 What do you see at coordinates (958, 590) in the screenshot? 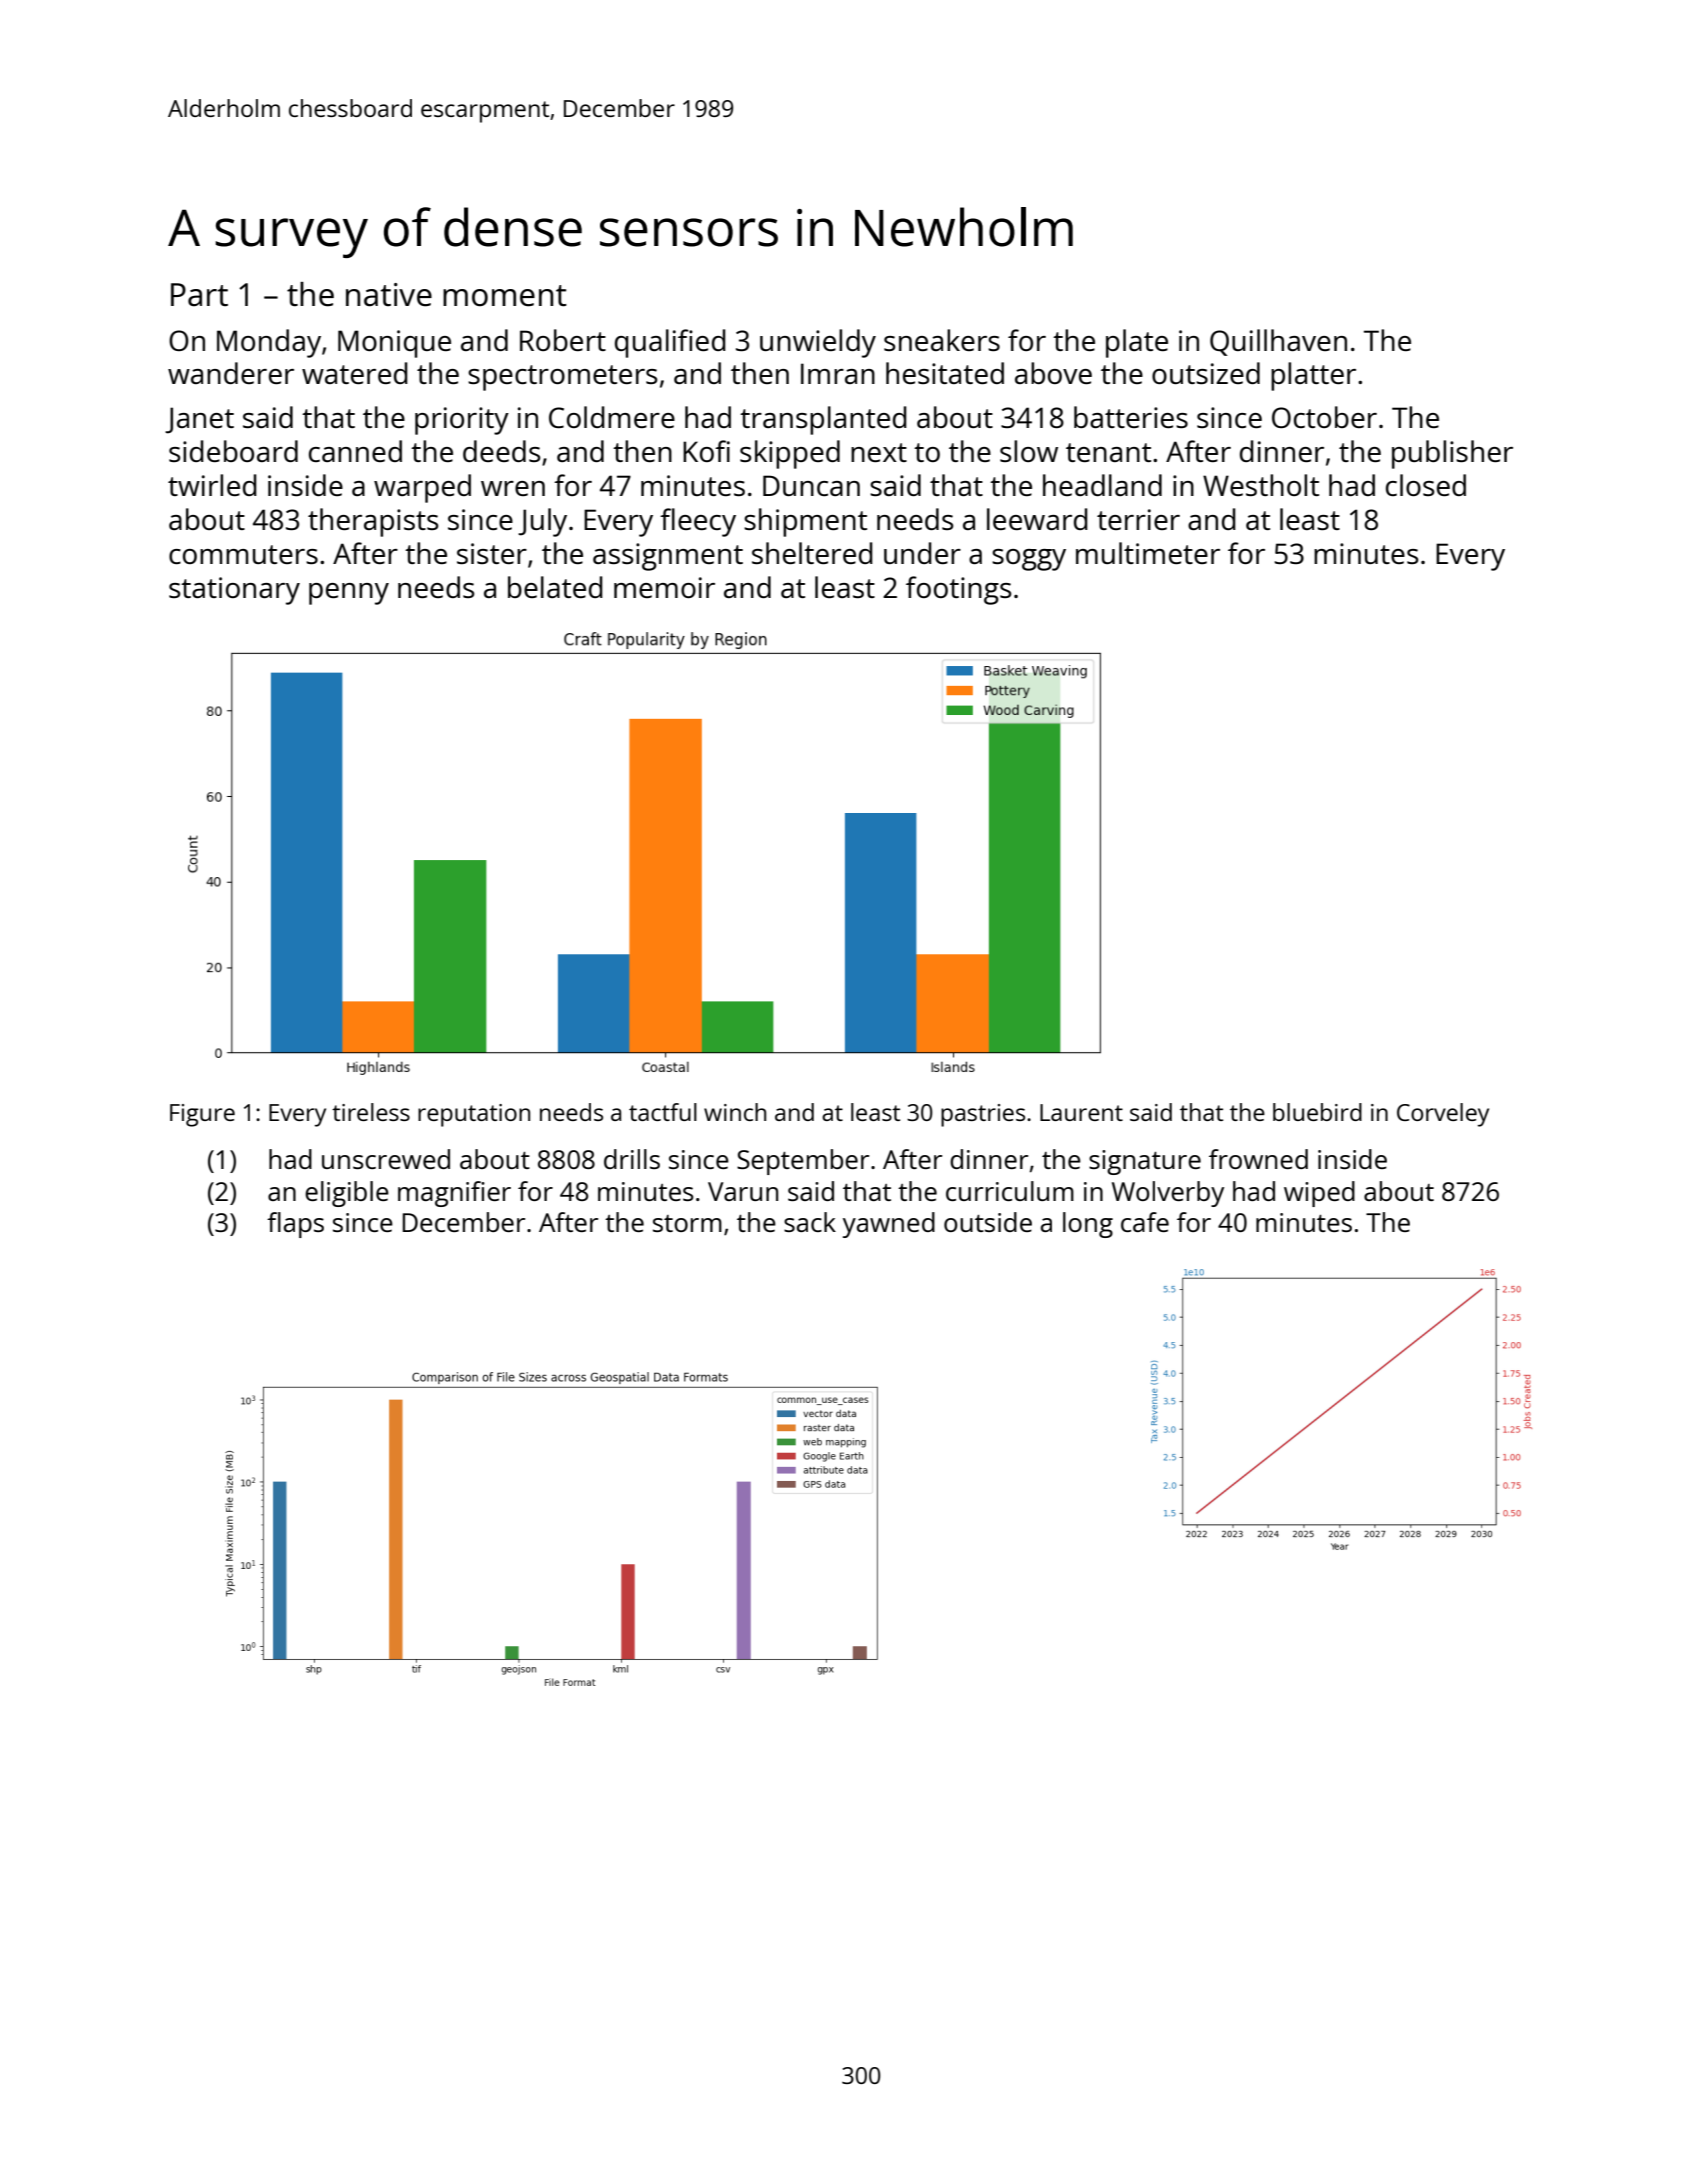
I see `footings` at bounding box center [958, 590].
